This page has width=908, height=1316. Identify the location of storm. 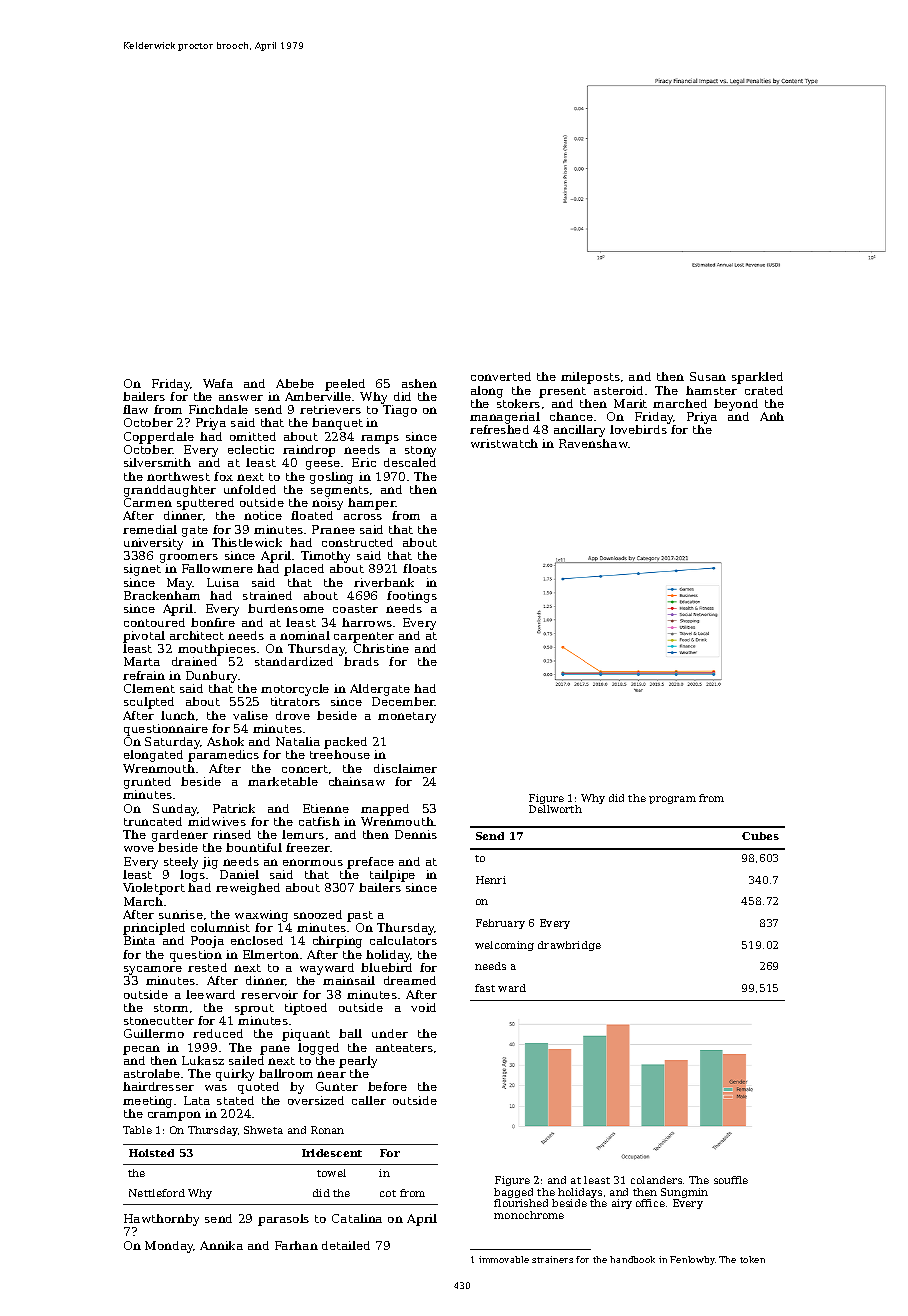
(171, 1008).
